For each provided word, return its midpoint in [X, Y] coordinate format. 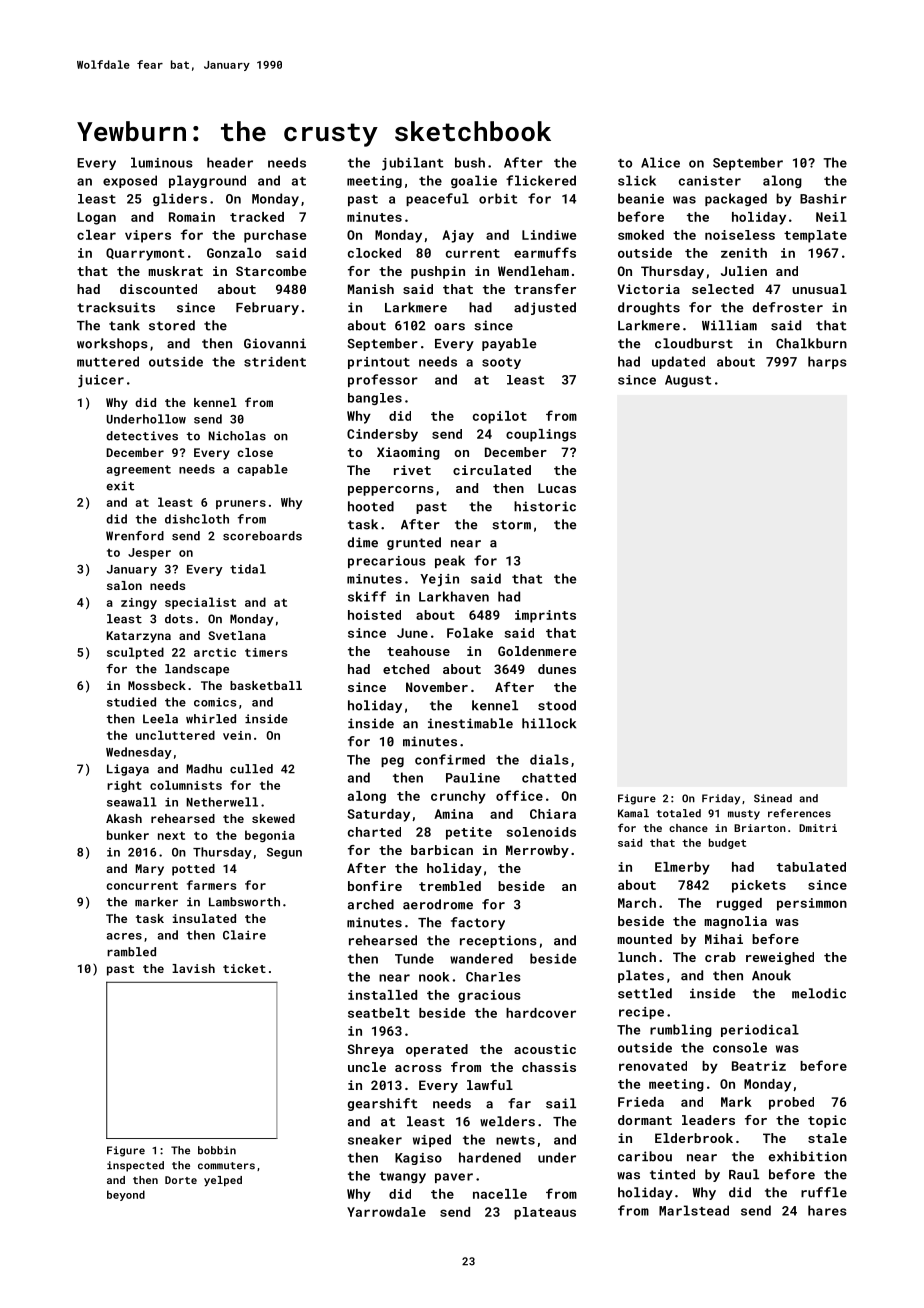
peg [392, 762]
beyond [126, 1195]
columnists [186, 785]
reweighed [780, 958]
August [688, 381]
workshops [112, 344]
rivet [412, 470]
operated [437, 1050]
